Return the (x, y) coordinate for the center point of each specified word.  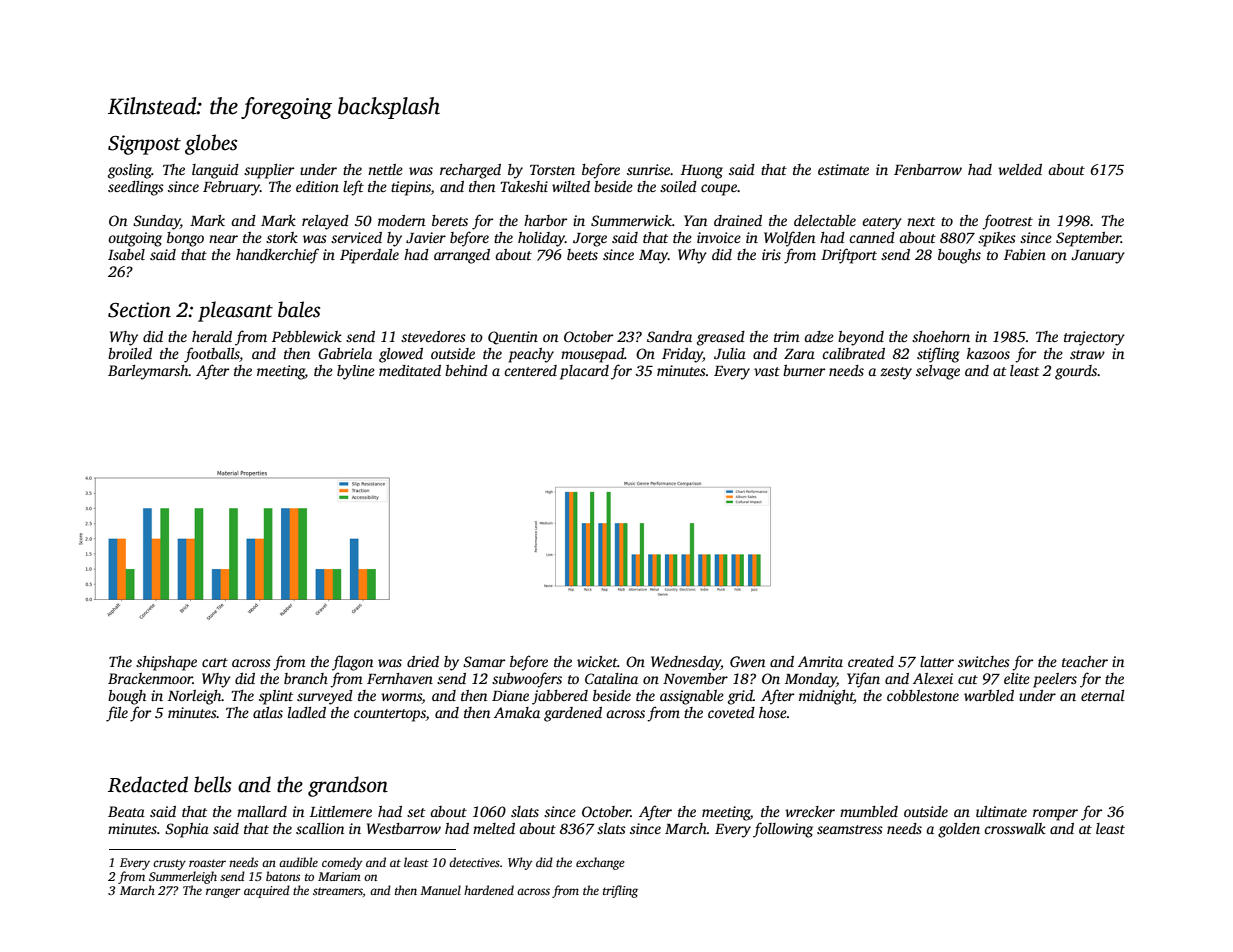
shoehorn (941, 336)
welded (1020, 169)
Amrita (820, 661)
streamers (338, 891)
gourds (1076, 372)
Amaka (517, 712)
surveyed (325, 697)
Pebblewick (307, 336)
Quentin (513, 338)
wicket (597, 661)
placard (584, 372)
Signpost (144, 145)
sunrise (649, 169)
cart (215, 662)
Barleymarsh (148, 372)
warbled (989, 695)
